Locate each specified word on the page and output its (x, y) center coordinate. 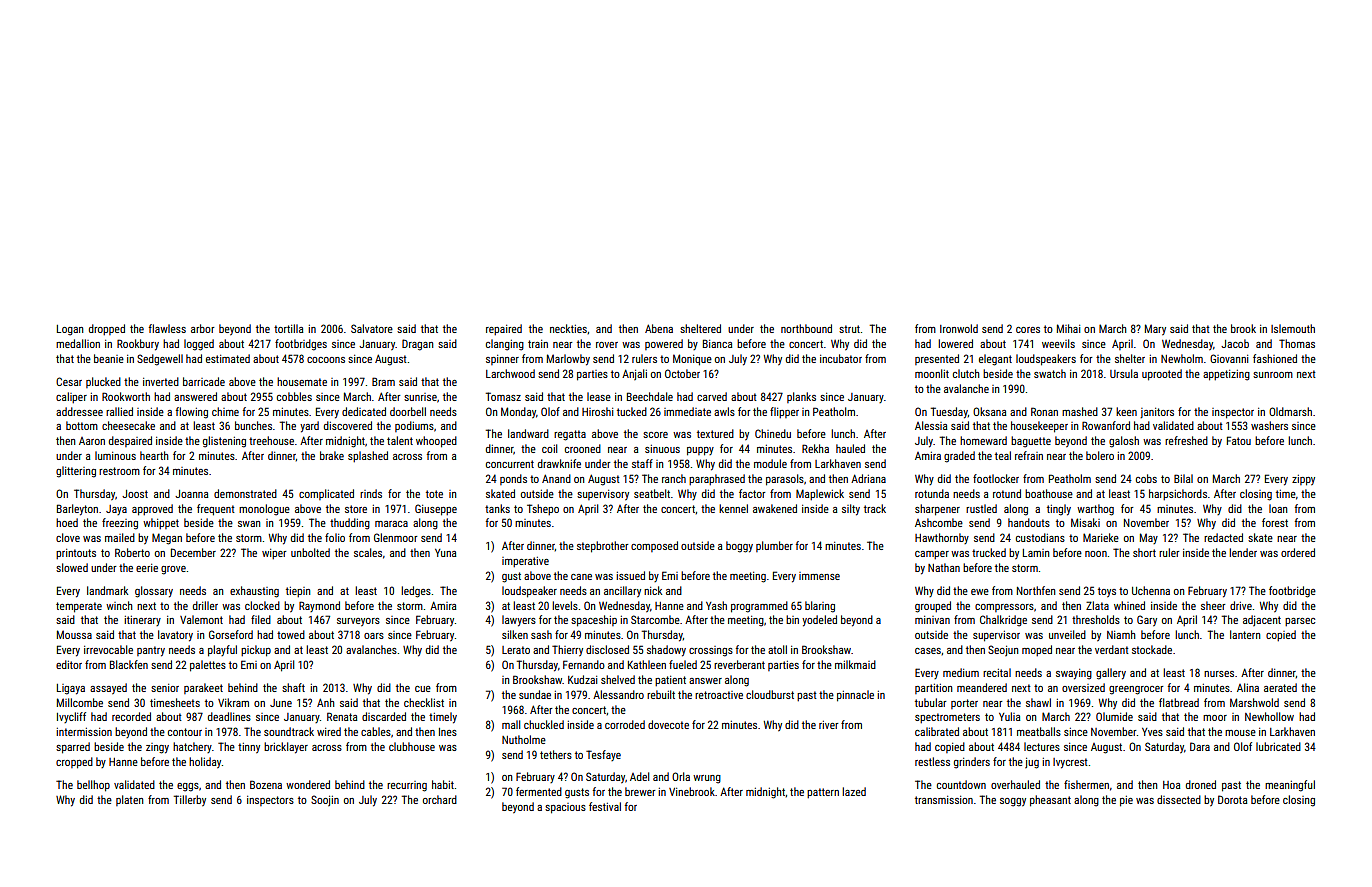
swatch (1050, 373)
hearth (154, 455)
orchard (440, 799)
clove (68, 537)
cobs (1146, 478)
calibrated (937, 731)
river (829, 725)
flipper (784, 412)
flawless (167, 328)
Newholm (1182, 358)
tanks (497, 508)
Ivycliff (71, 717)
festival (605, 806)
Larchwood (510, 373)
